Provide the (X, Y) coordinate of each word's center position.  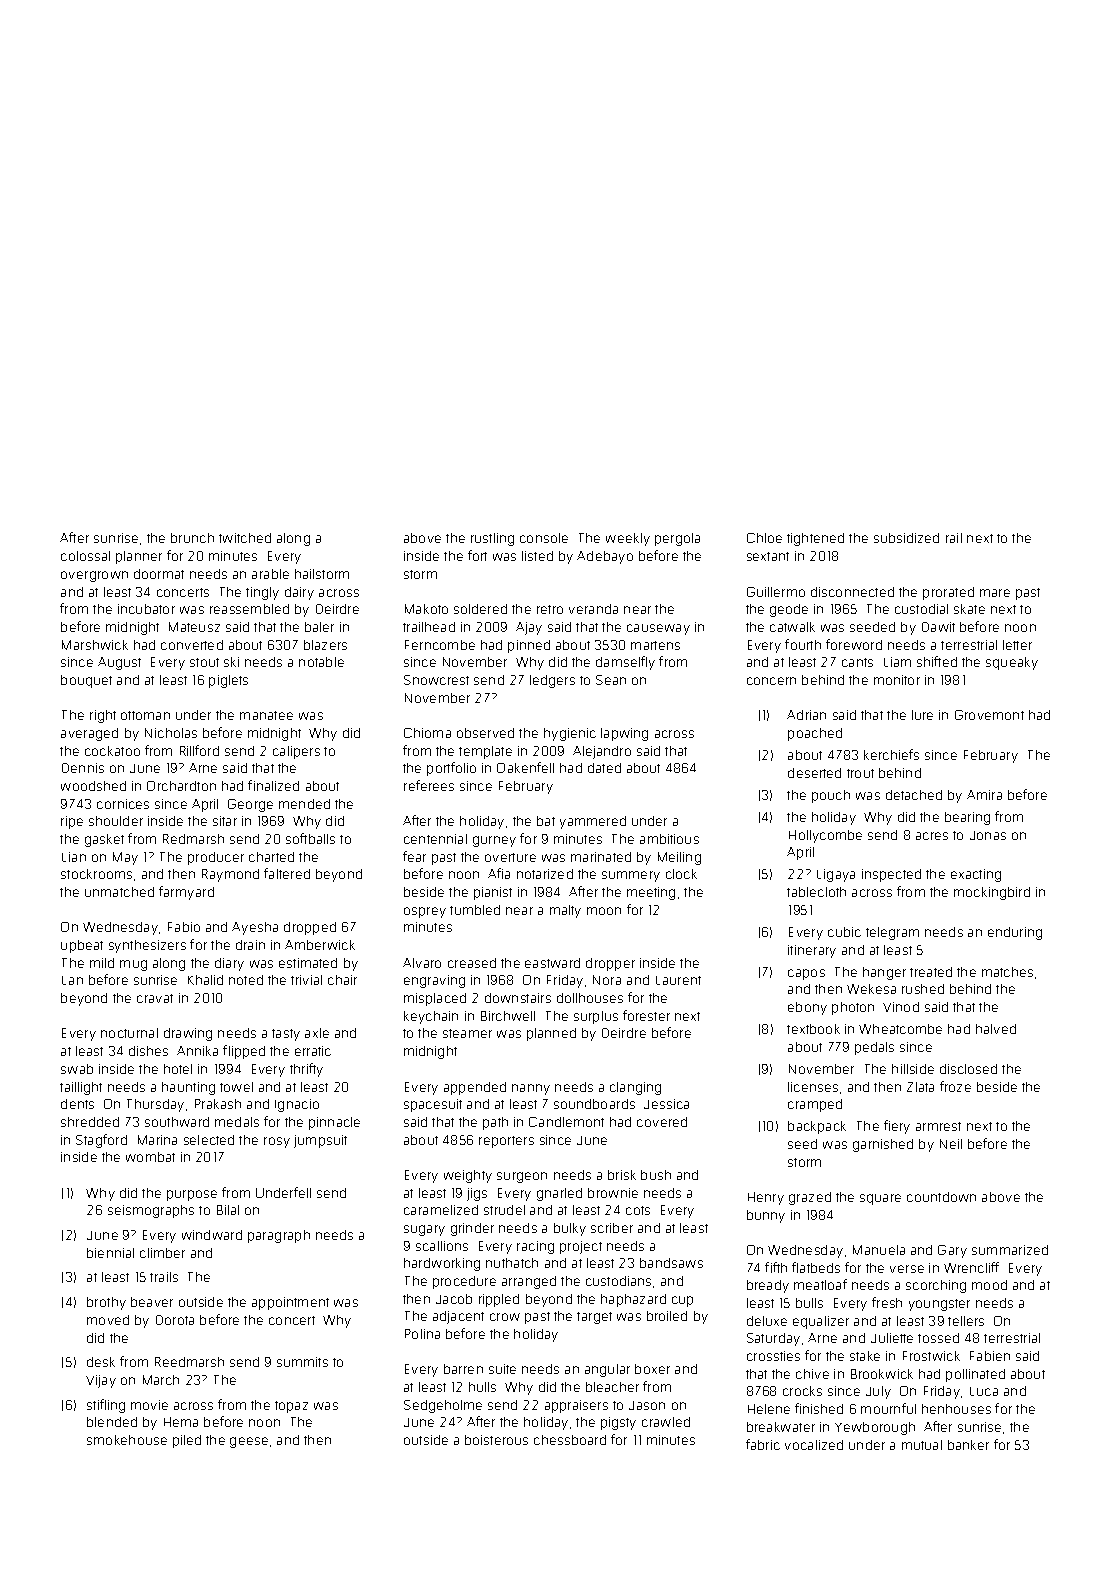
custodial (921, 609)
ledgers (552, 681)
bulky (570, 1229)
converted (192, 645)
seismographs (151, 1211)
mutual (922, 1445)
